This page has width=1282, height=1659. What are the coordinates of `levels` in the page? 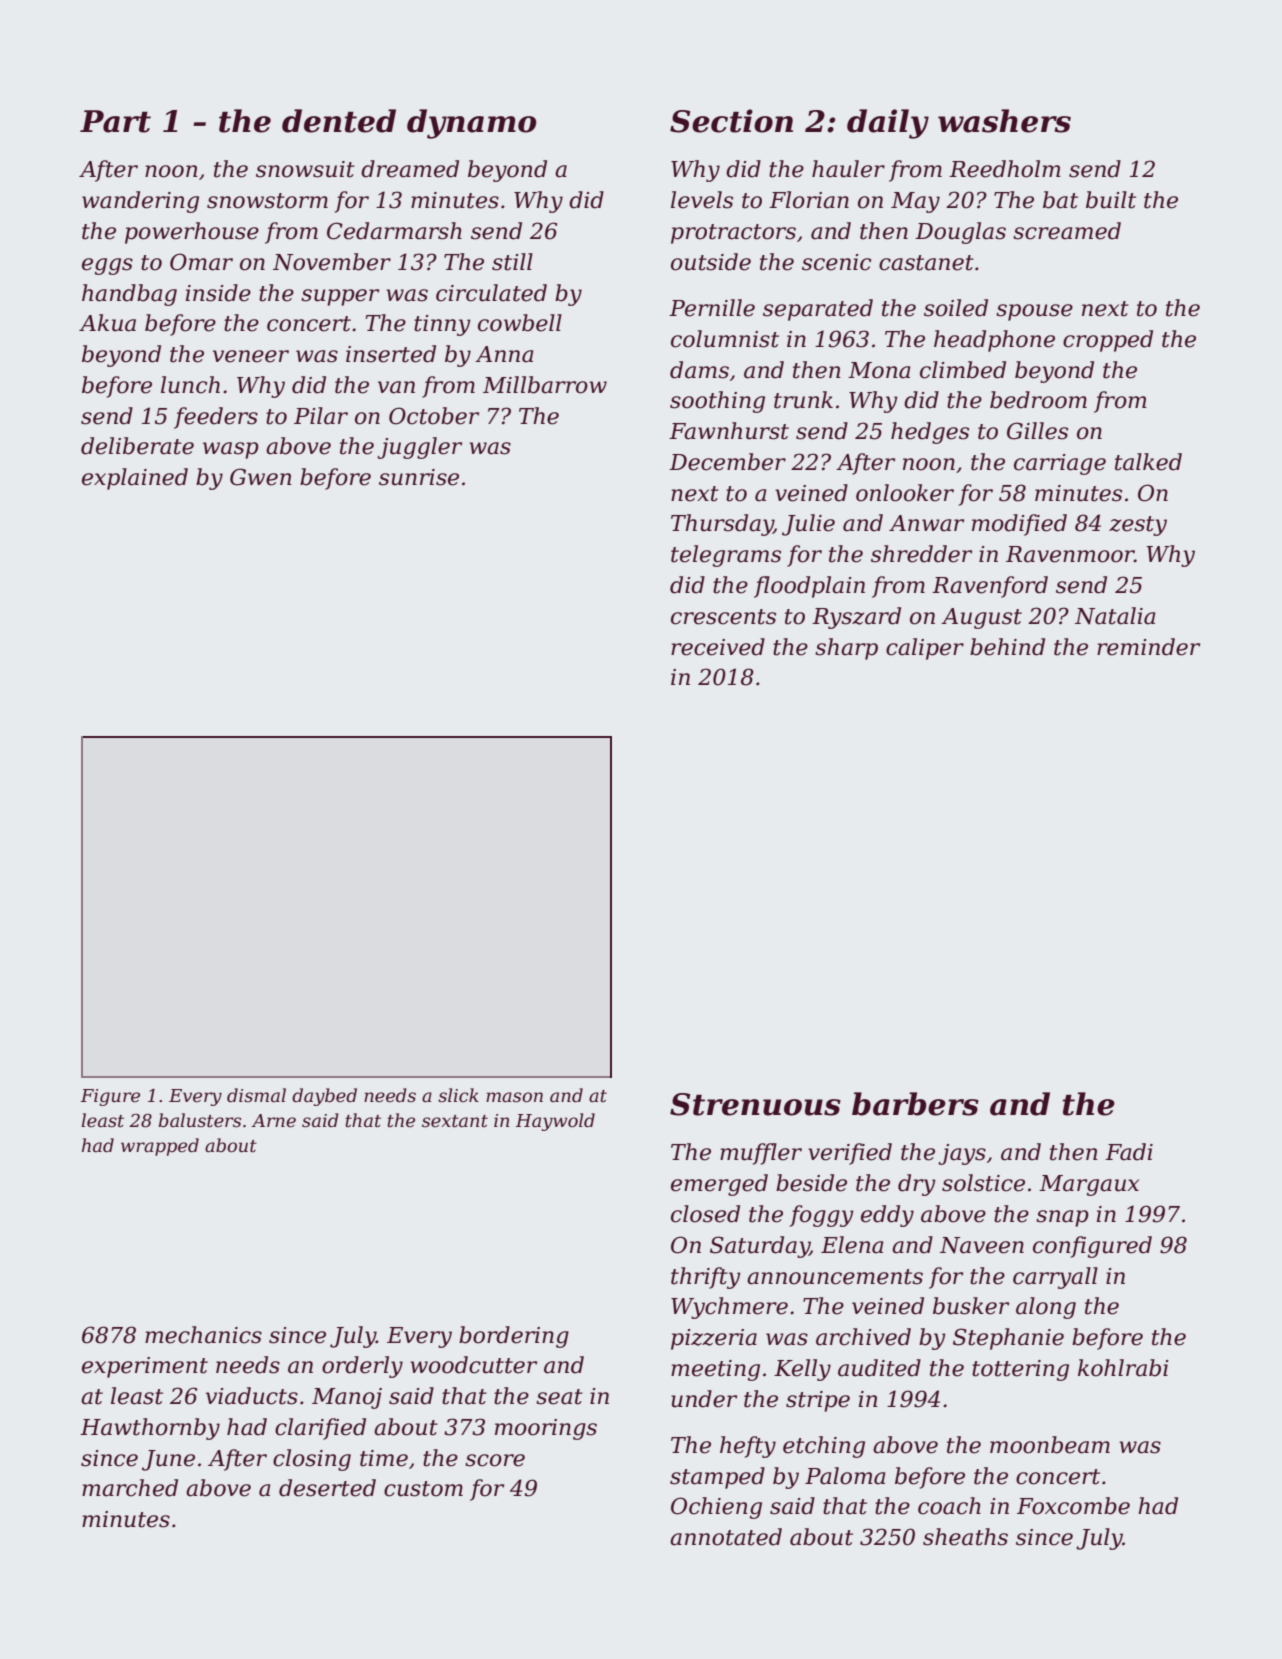 It's located at (702, 200).
